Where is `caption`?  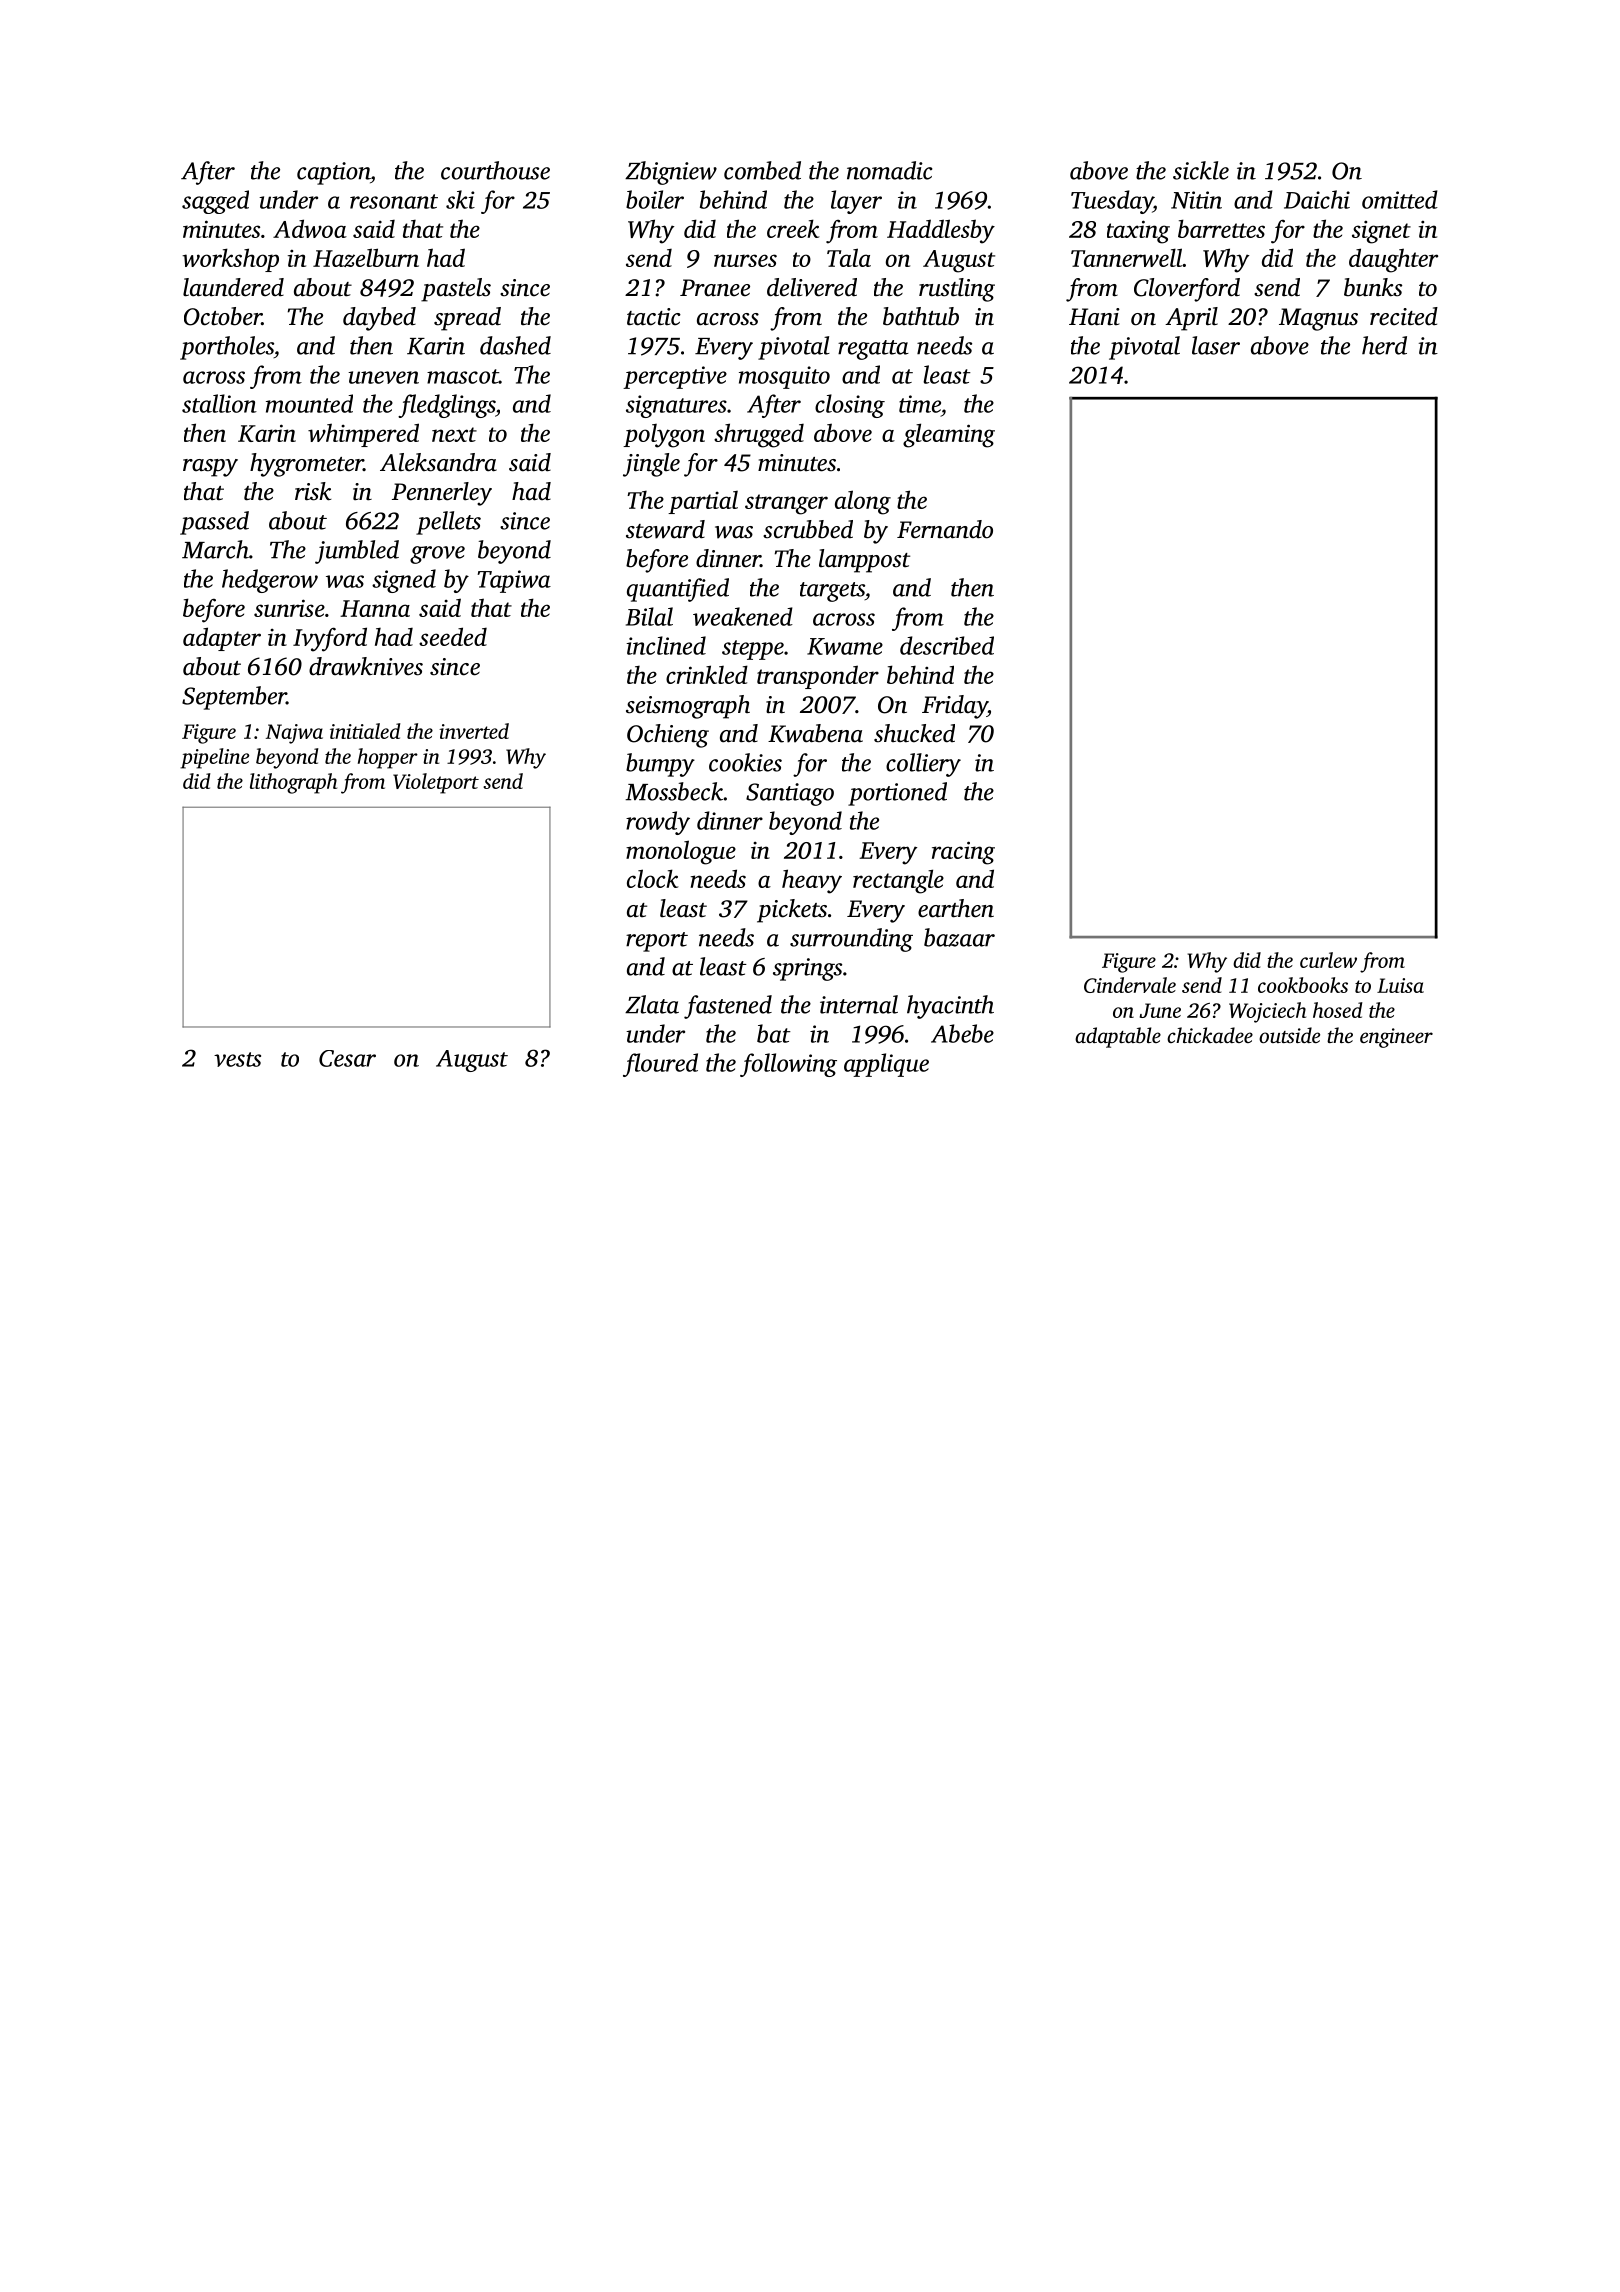
caption is located at coordinates (333, 173).
